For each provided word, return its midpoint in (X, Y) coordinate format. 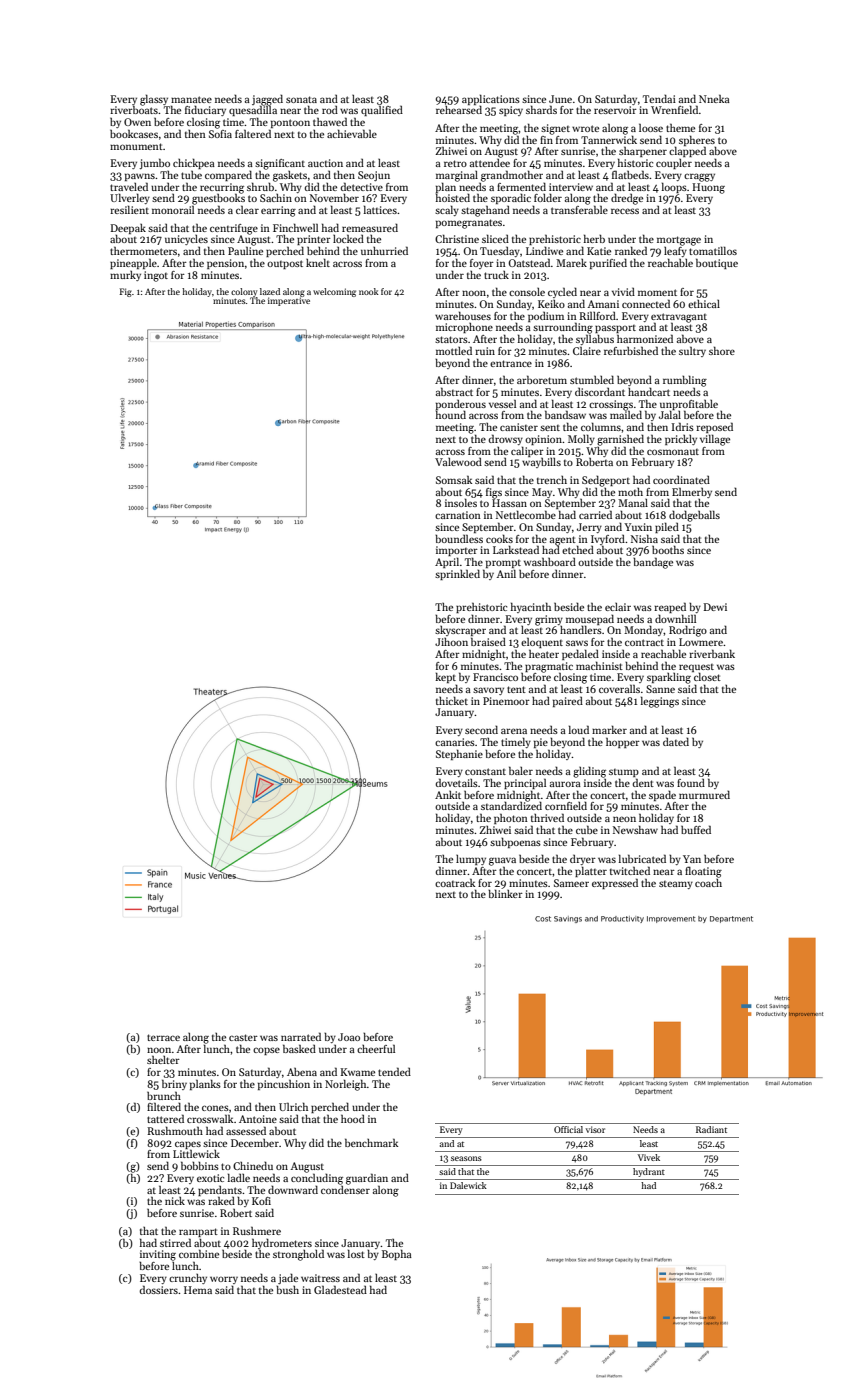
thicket (452, 700)
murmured (704, 794)
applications (491, 100)
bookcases (134, 133)
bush (287, 1290)
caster (243, 1037)
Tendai (659, 98)
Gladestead (340, 1289)
